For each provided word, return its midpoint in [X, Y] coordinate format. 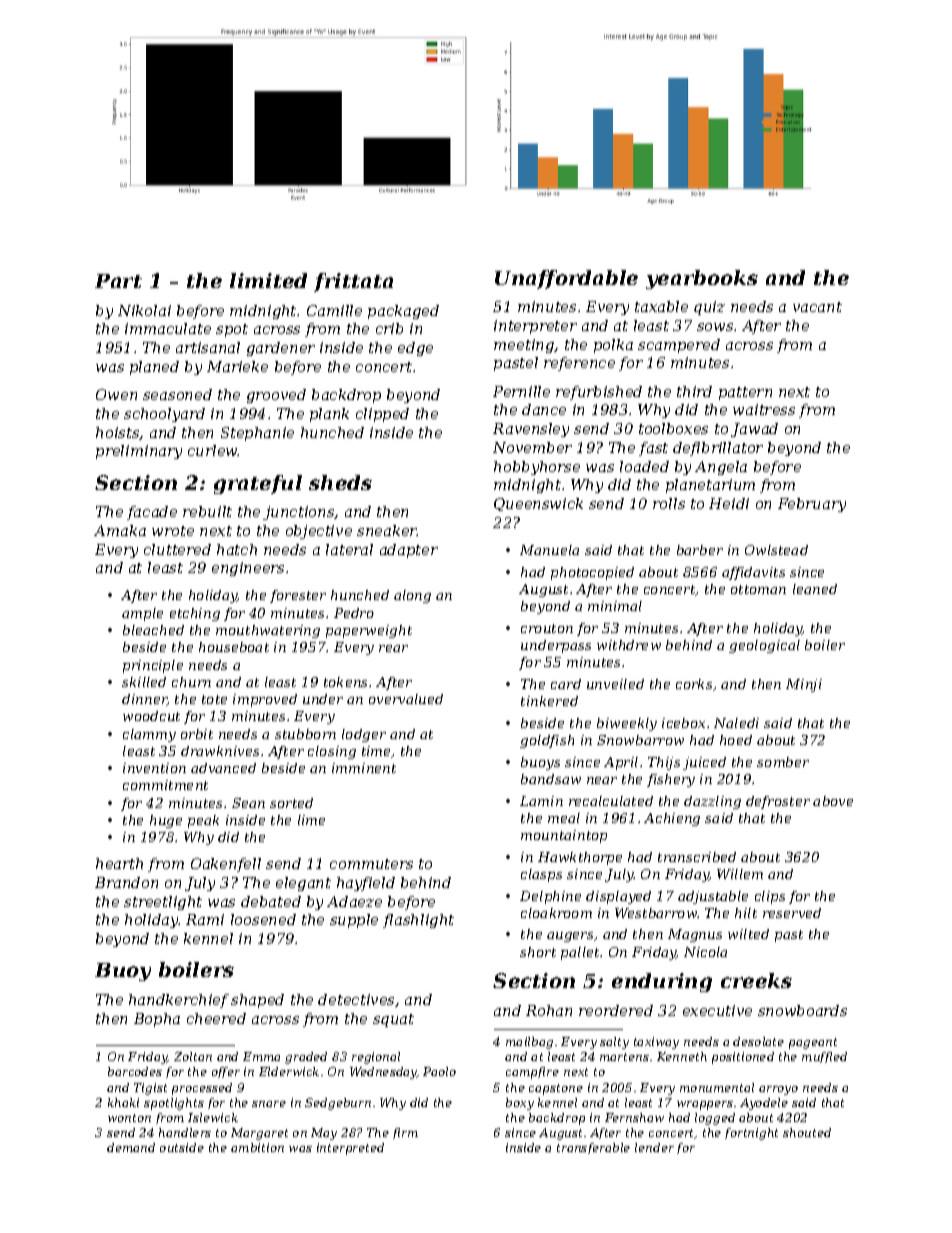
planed [154, 368]
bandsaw [551, 779]
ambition [257, 1147]
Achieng [672, 819]
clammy [149, 735]
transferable [593, 1148]
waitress [764, 409]
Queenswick [538, 504]
